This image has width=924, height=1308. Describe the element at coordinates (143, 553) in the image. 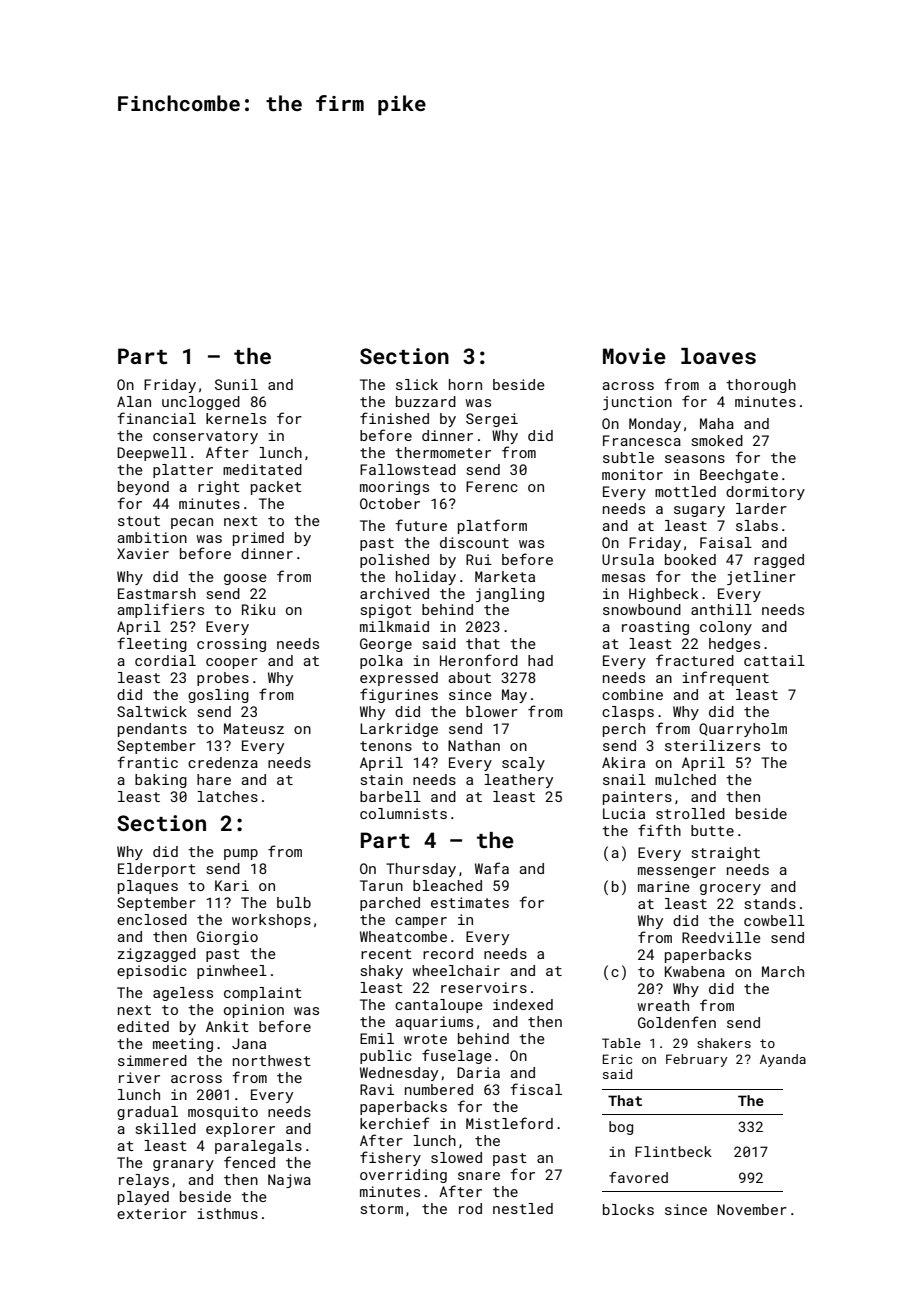

I see `Xavier` at that location.
